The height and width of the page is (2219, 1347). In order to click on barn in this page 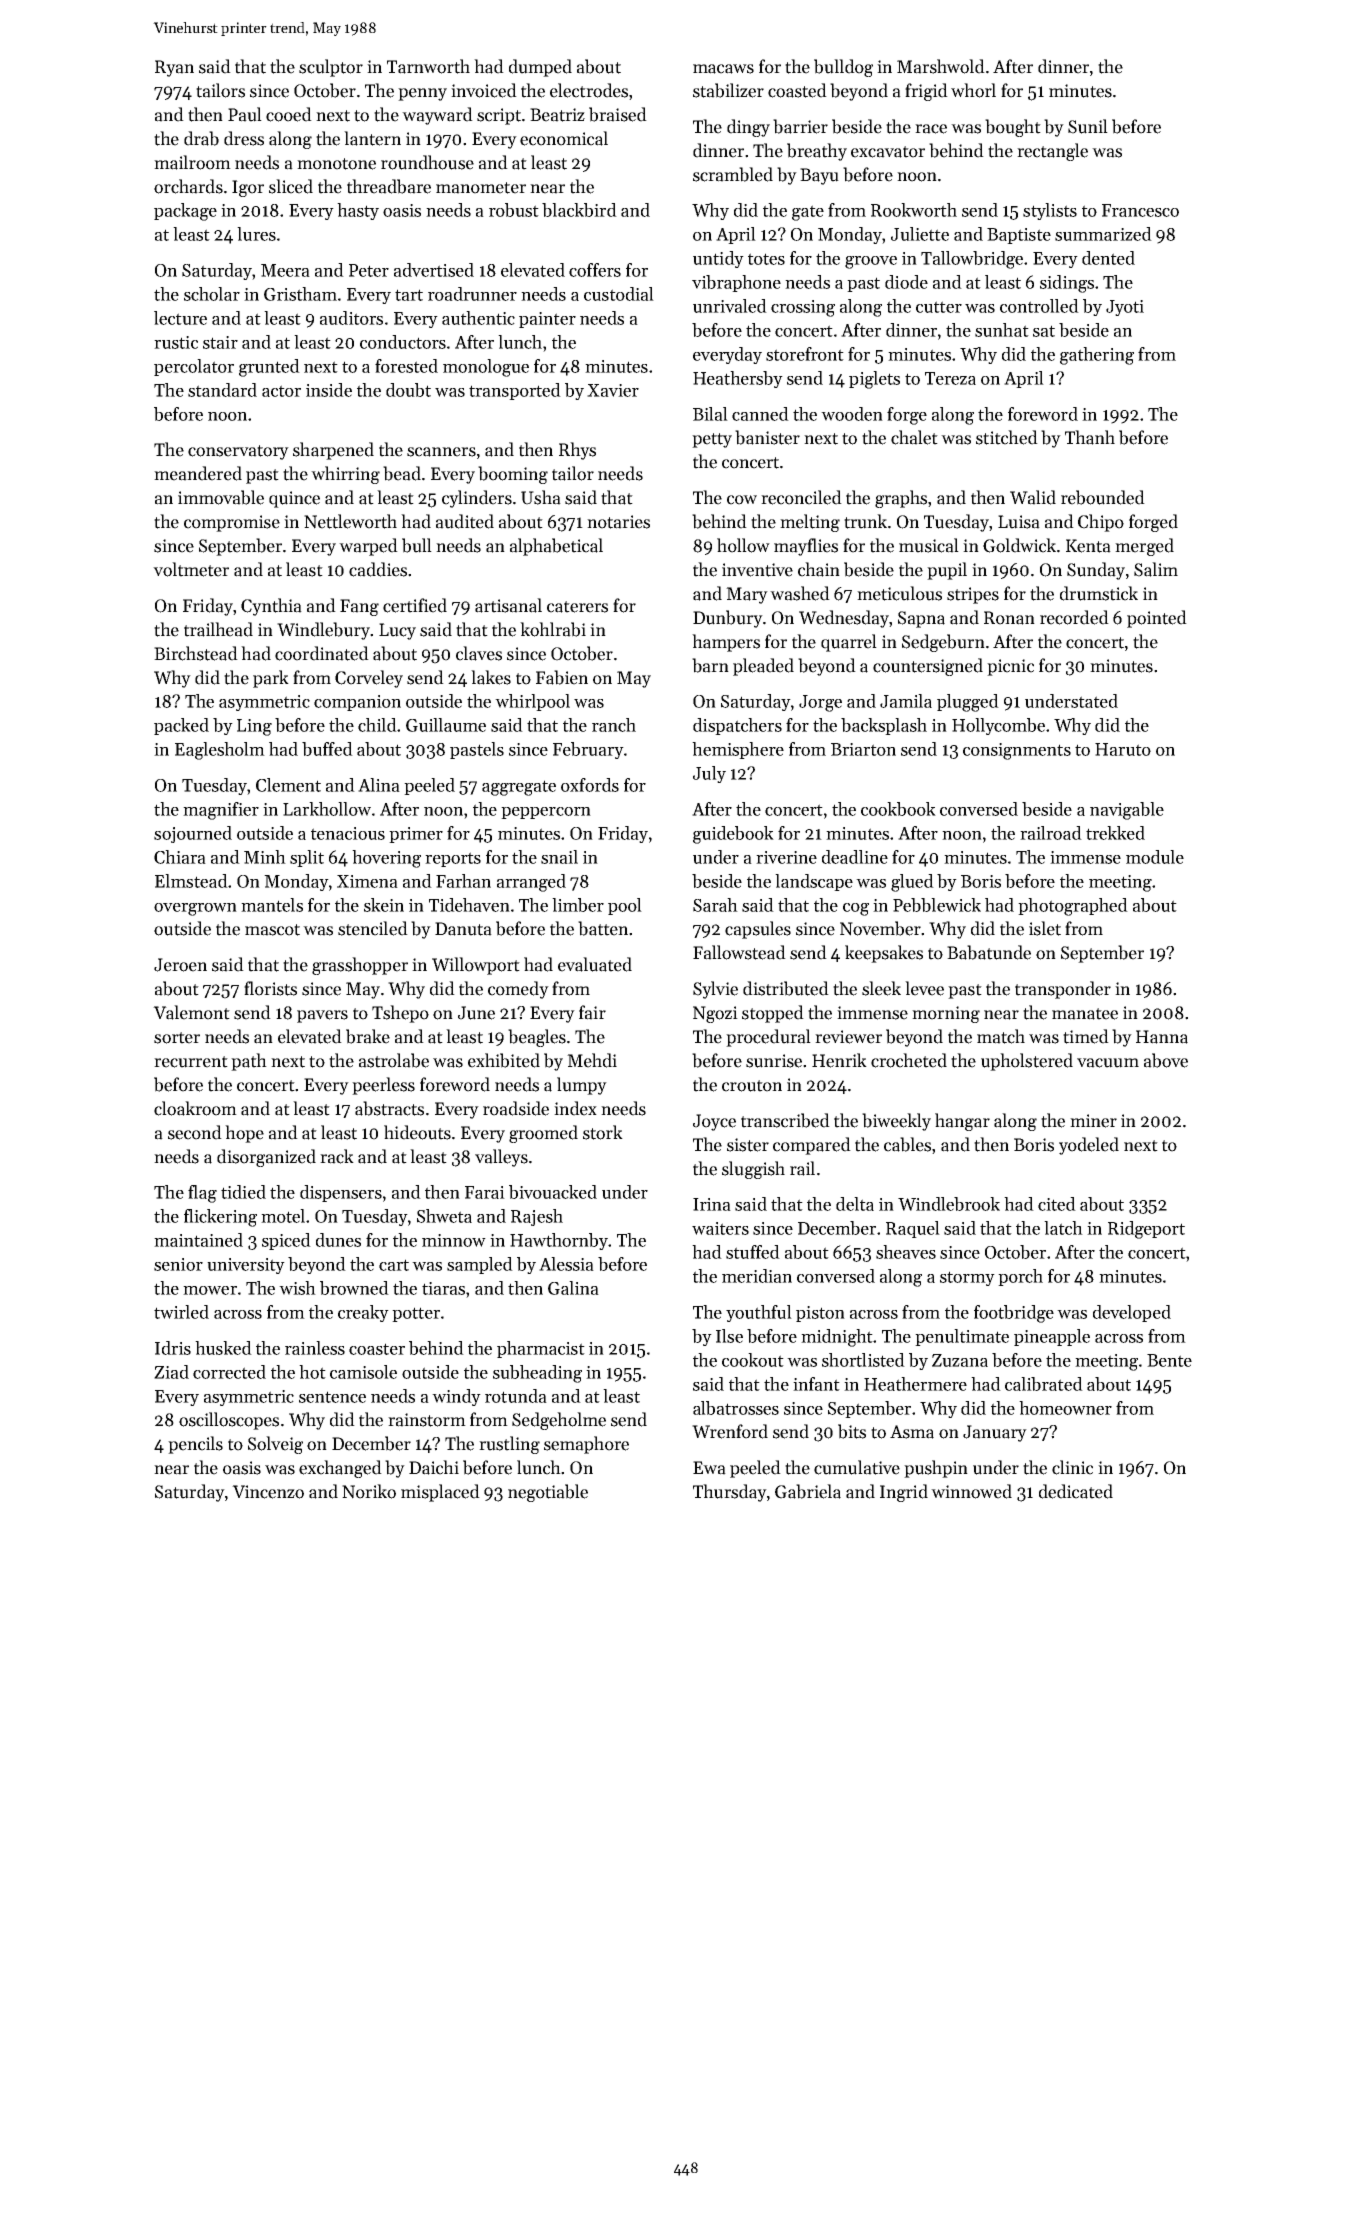, I will do `click(710, 665)`.
